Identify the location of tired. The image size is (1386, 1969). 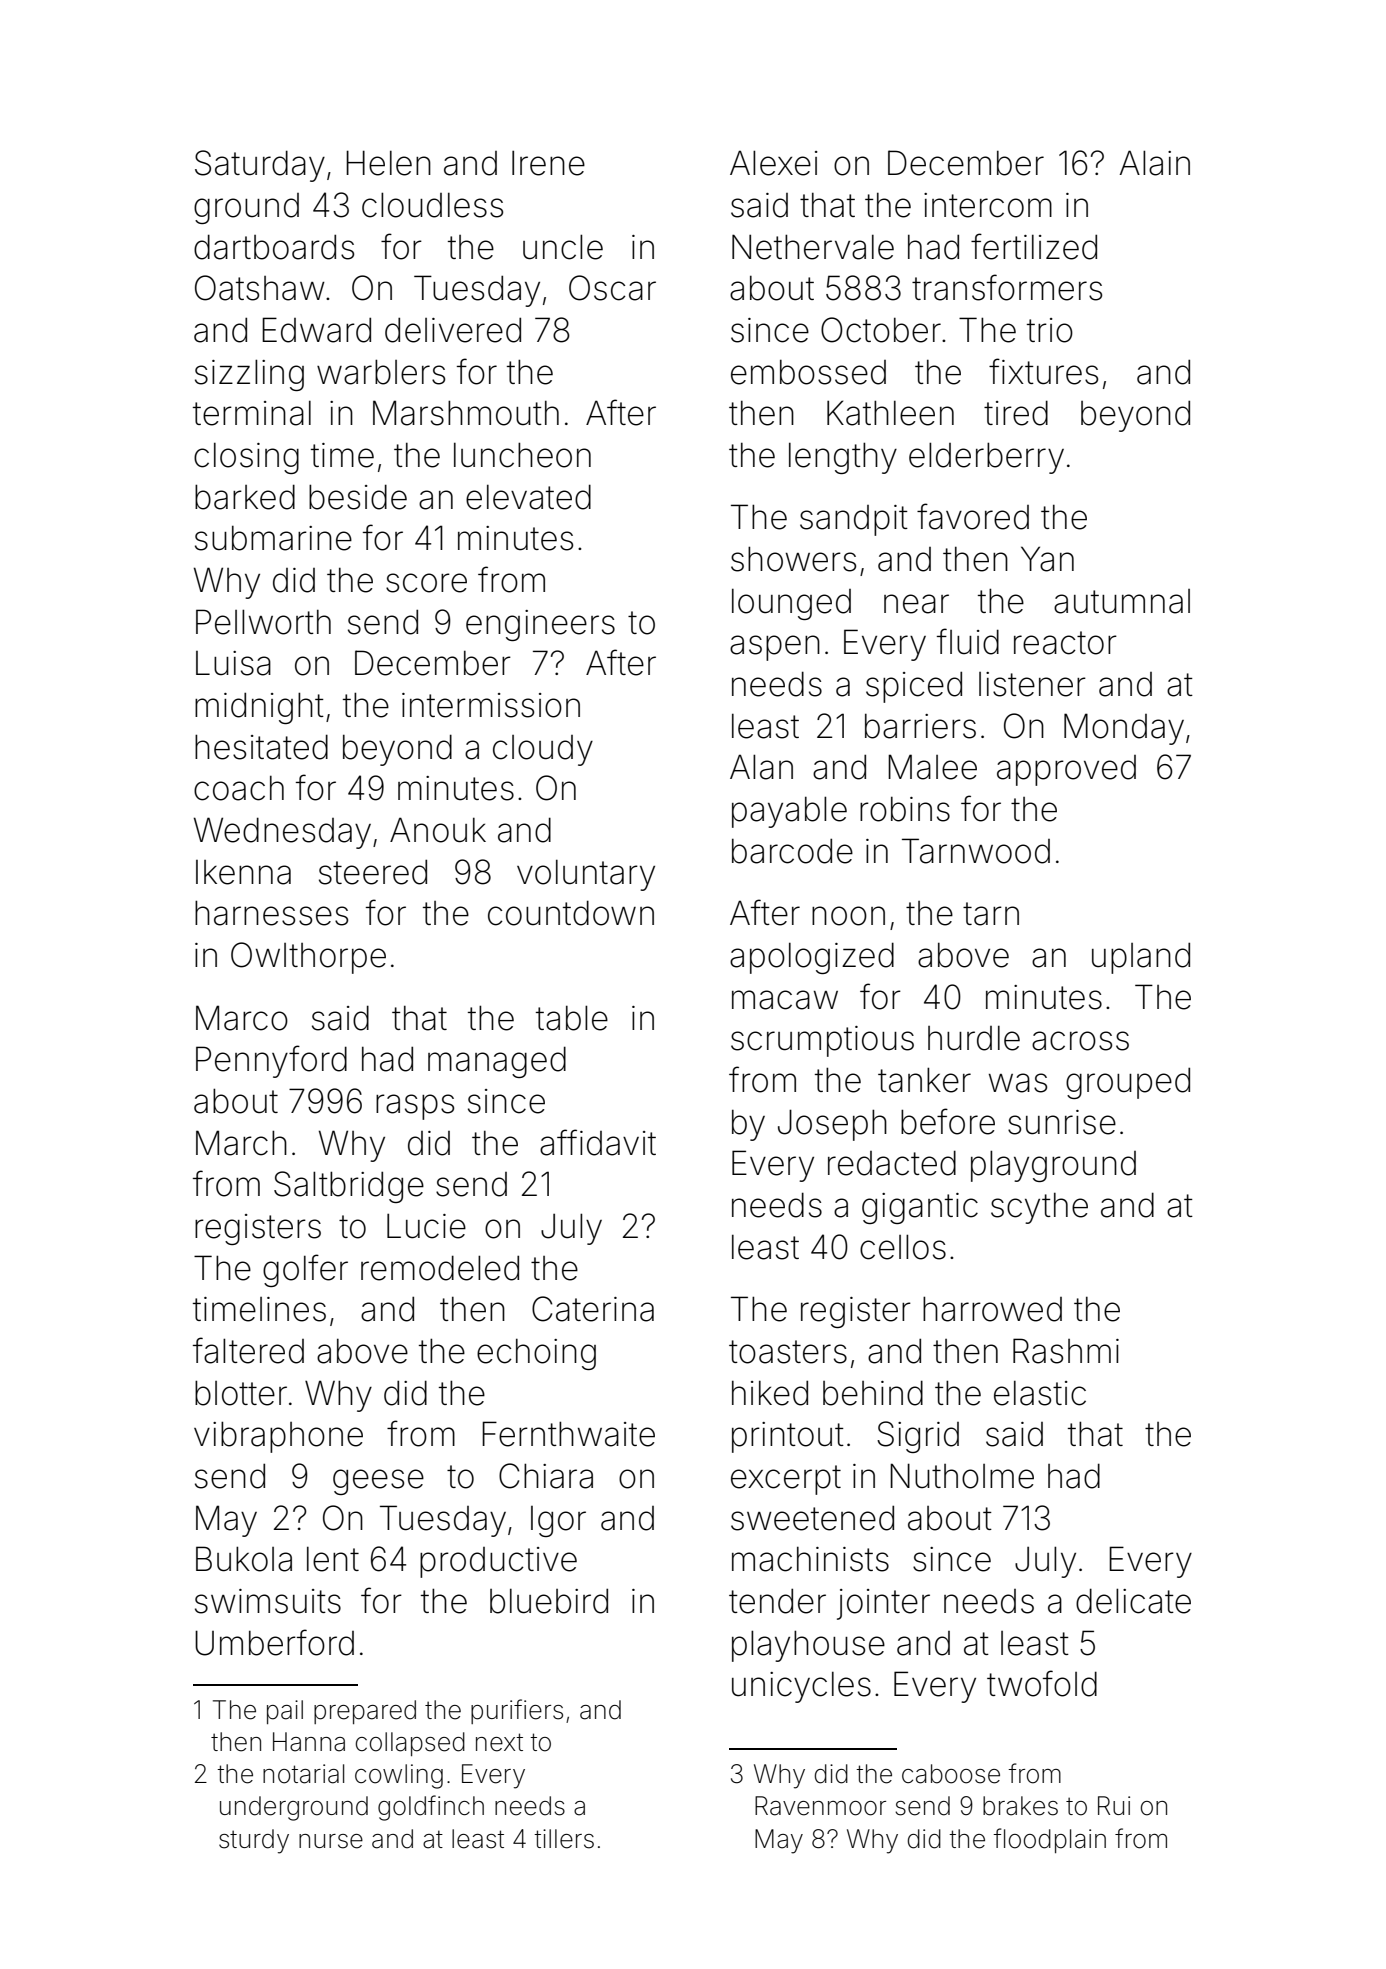
(1016, 413).
